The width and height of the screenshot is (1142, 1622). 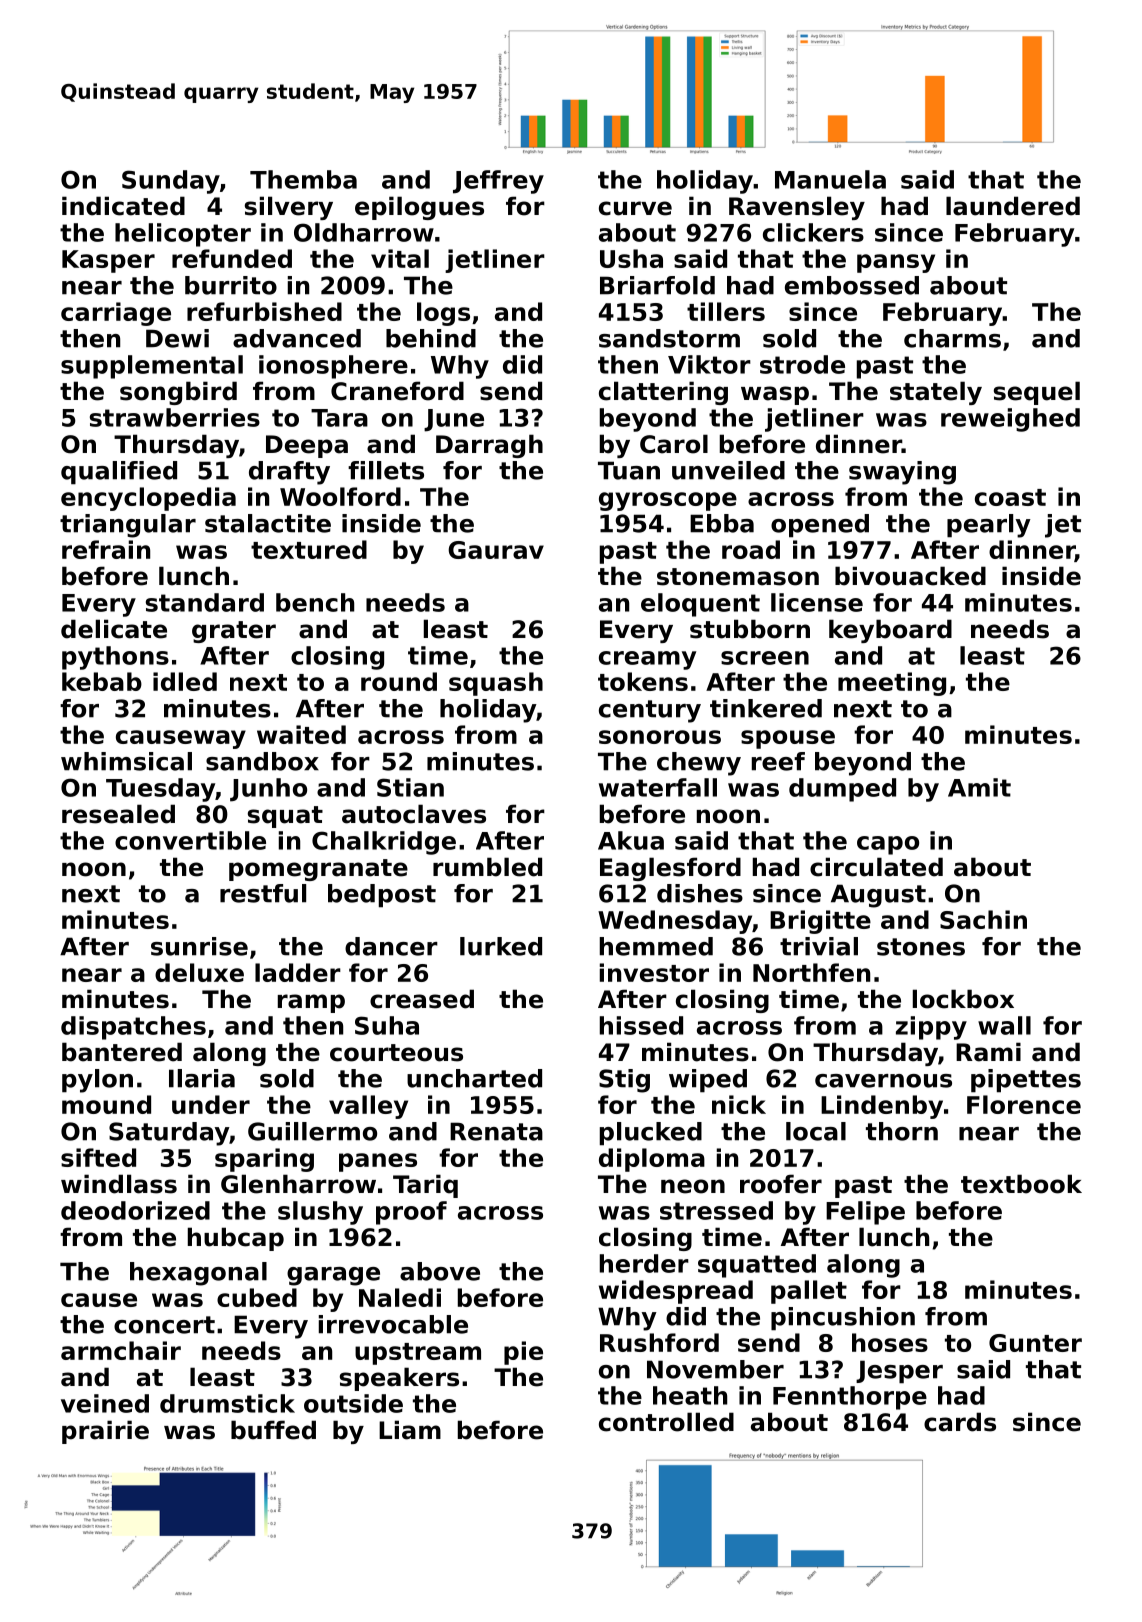 I want to click on buffed, so click(x=273, y=1430).
